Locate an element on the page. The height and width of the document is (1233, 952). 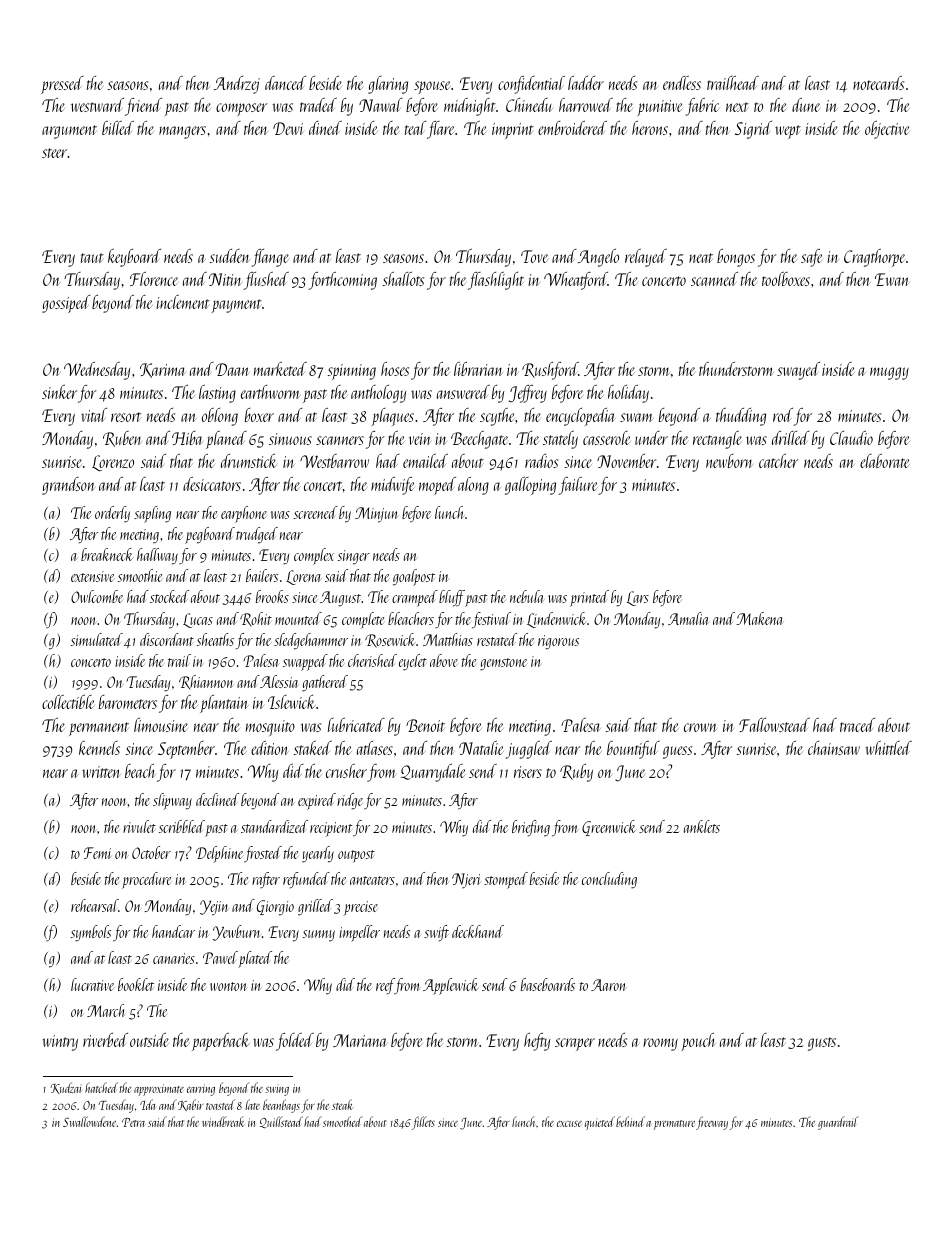
Makena is located at coordinates (759, 618).
